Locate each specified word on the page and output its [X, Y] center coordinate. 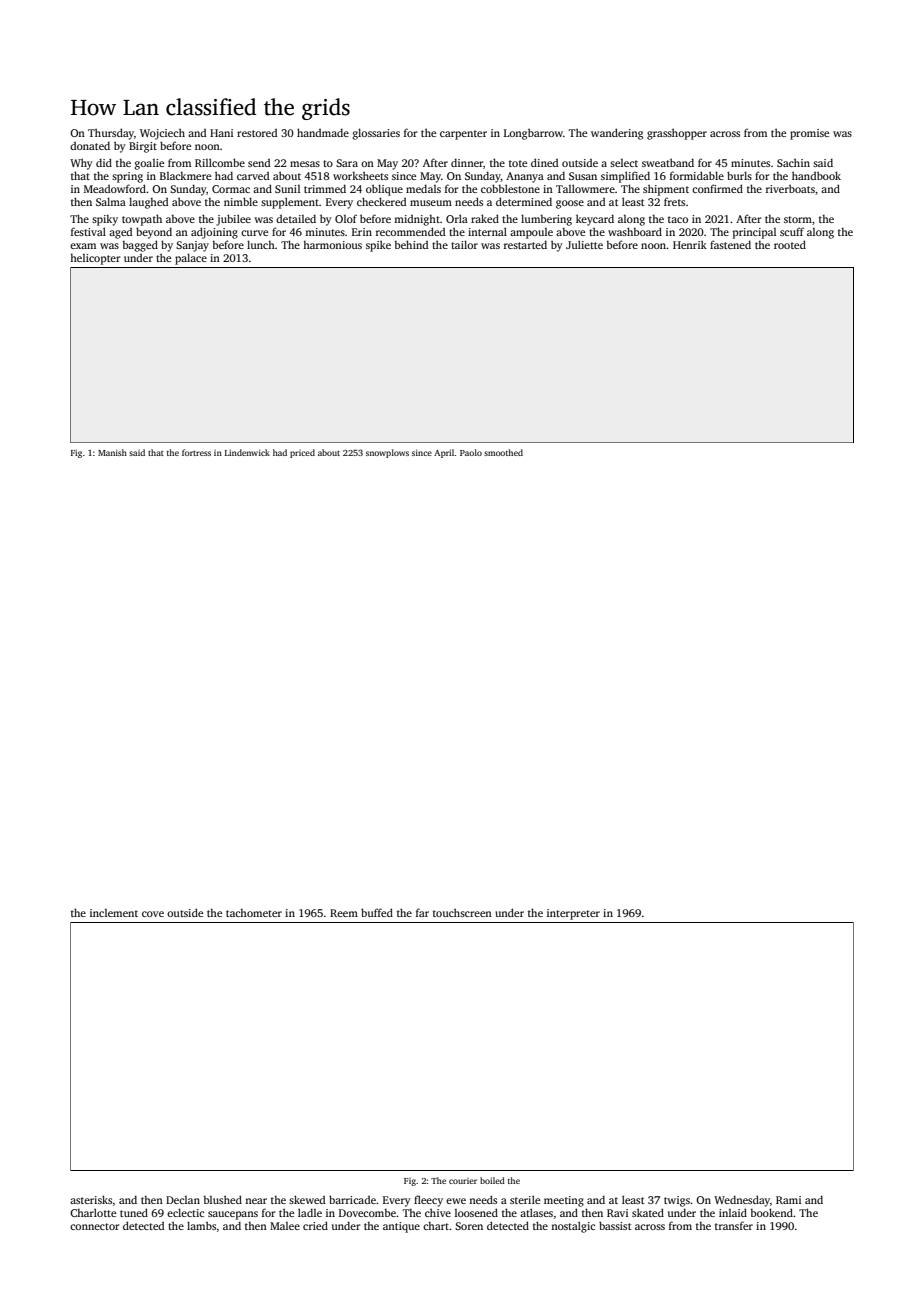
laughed [148, 203]
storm [798, 219]
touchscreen [462, 912]
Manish [112, 452]
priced [302, 453]
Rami [788, 1200]
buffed [377, 912]
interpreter [573, 914]
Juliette [584, 244]
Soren [469, 1226]
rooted [790, 244]
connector [94, 1226]
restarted [525, 244]
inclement [114, 913]
